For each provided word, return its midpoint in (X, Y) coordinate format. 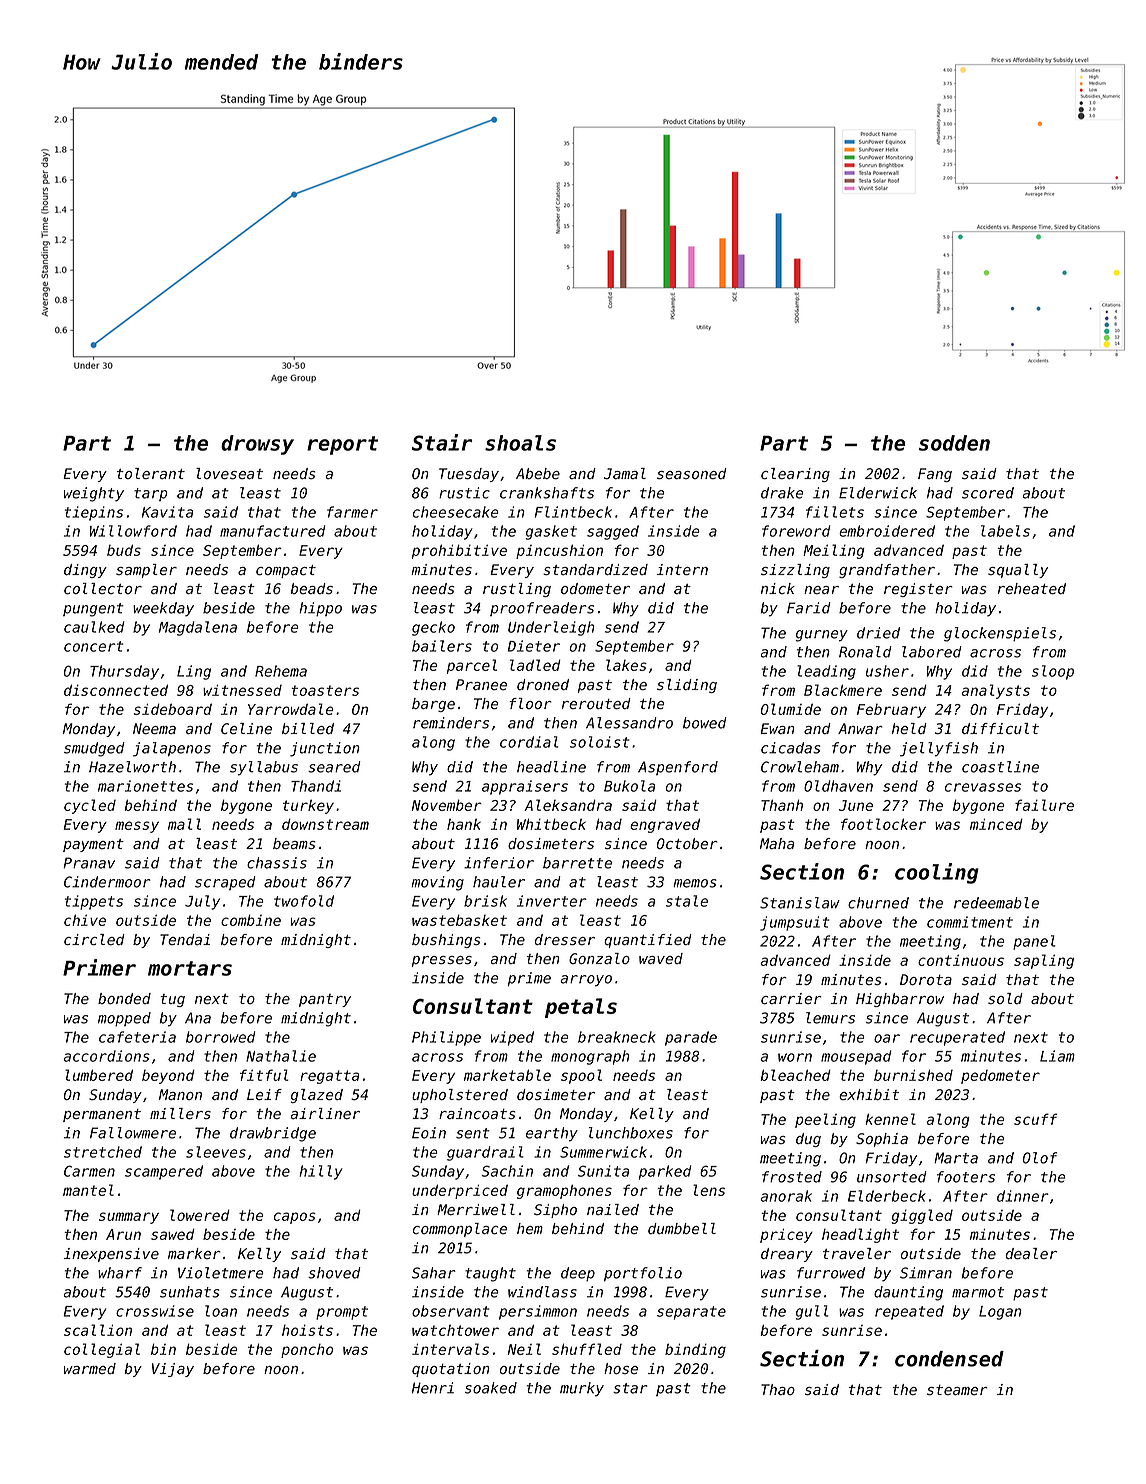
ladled (535, 665)
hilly (321, 1172)
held (909, 728)
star (630, 1388)
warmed (90, 1368)
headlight (860, 1235)
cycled (90, 806)
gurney (822, 636)
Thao (778, 1389)
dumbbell (682, 1228)
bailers (442, 646)
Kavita (167, 512)
